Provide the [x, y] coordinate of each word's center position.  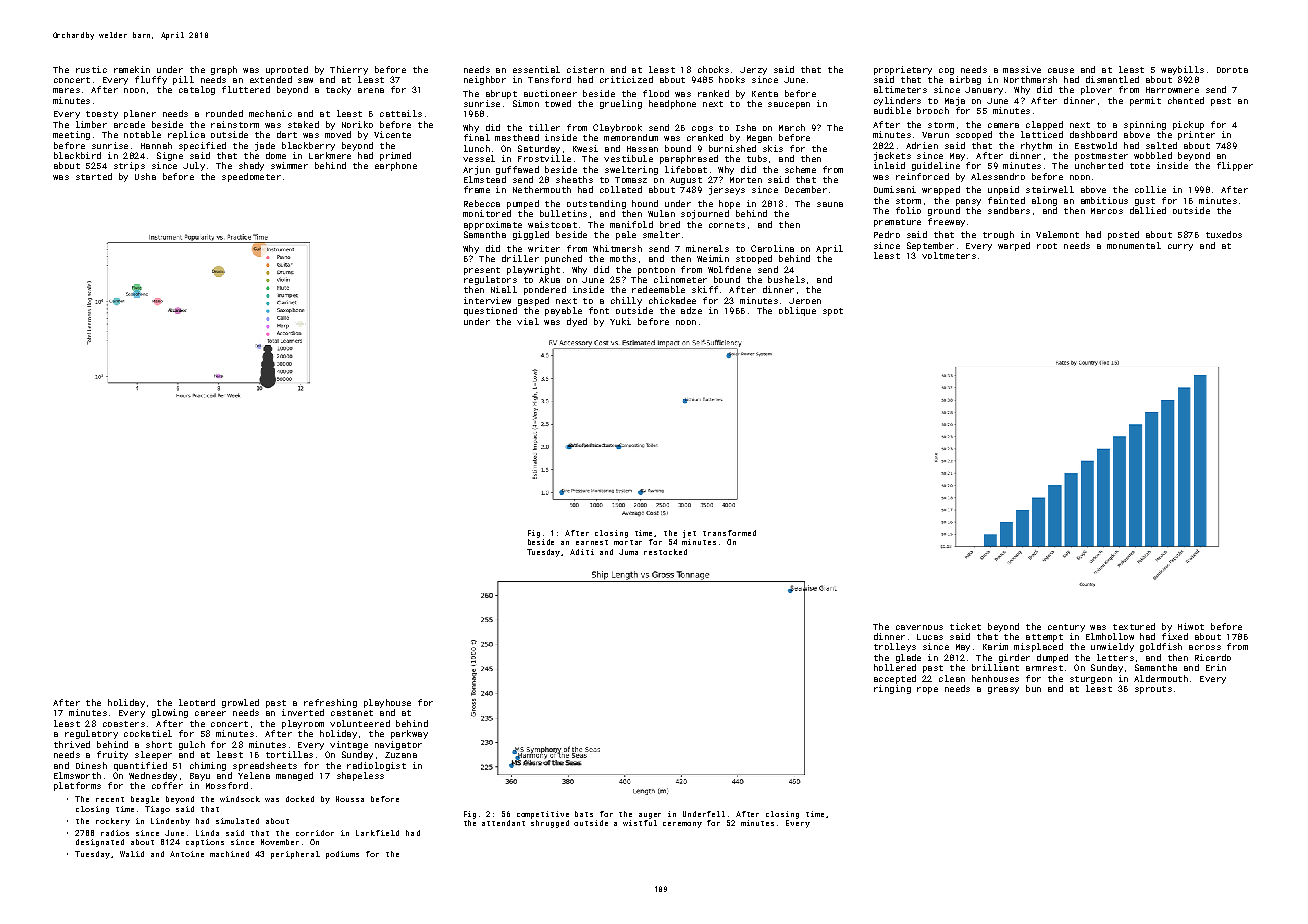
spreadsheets [265, 766]
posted [1123, 235]
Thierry [349, 70]
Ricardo [1213, 657]
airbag [965, 80]
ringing [892, 689]
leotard [197, 702]
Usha [145, 176]
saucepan [789, 105]
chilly [626, 301]
